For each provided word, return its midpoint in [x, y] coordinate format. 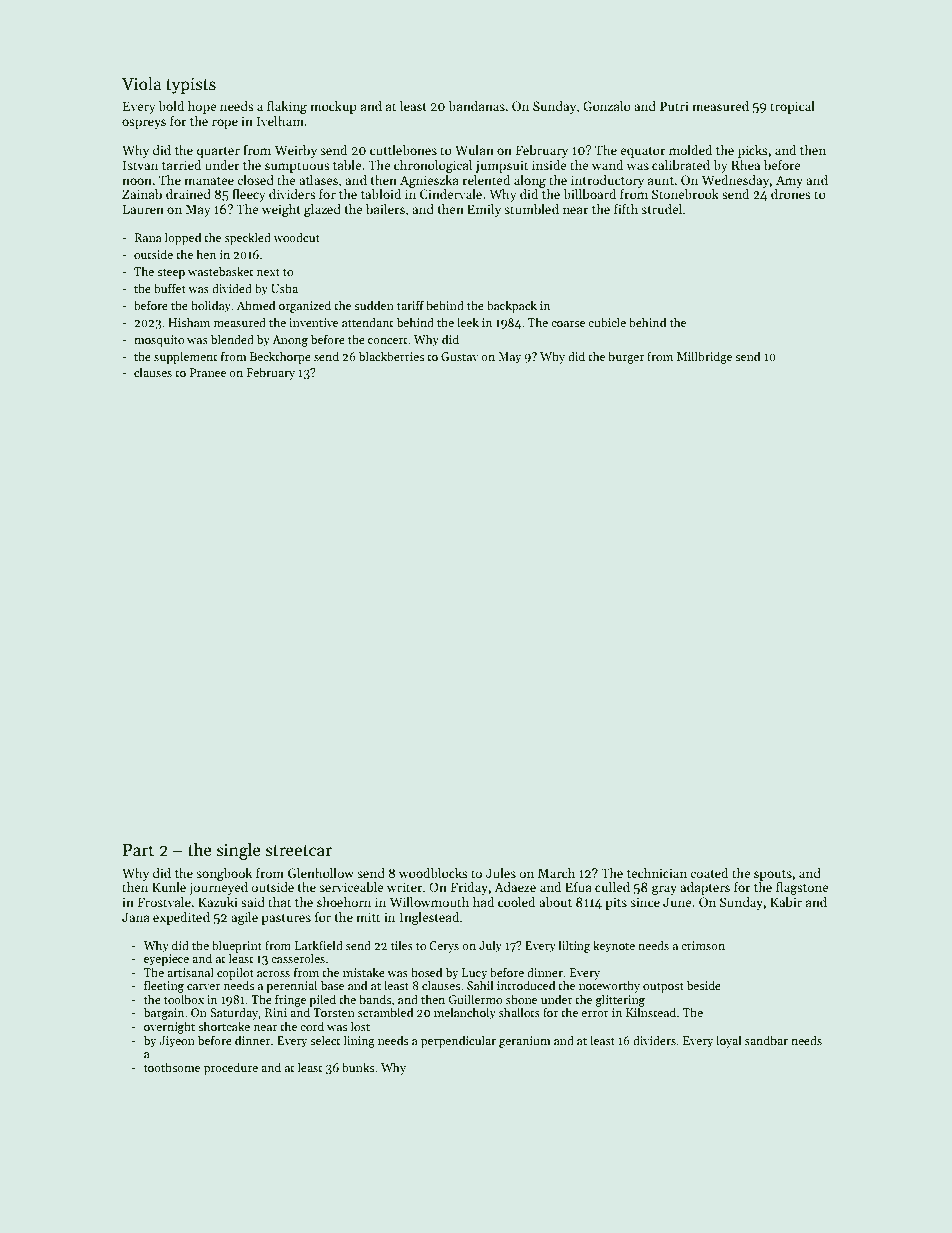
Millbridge [704, 357]
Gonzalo [607, 106]
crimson [703, 945]
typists [191, 85]
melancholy [465, 1013]
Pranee [207, 372]
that [280, 902]
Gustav [460, 356]
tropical [792, 107]
